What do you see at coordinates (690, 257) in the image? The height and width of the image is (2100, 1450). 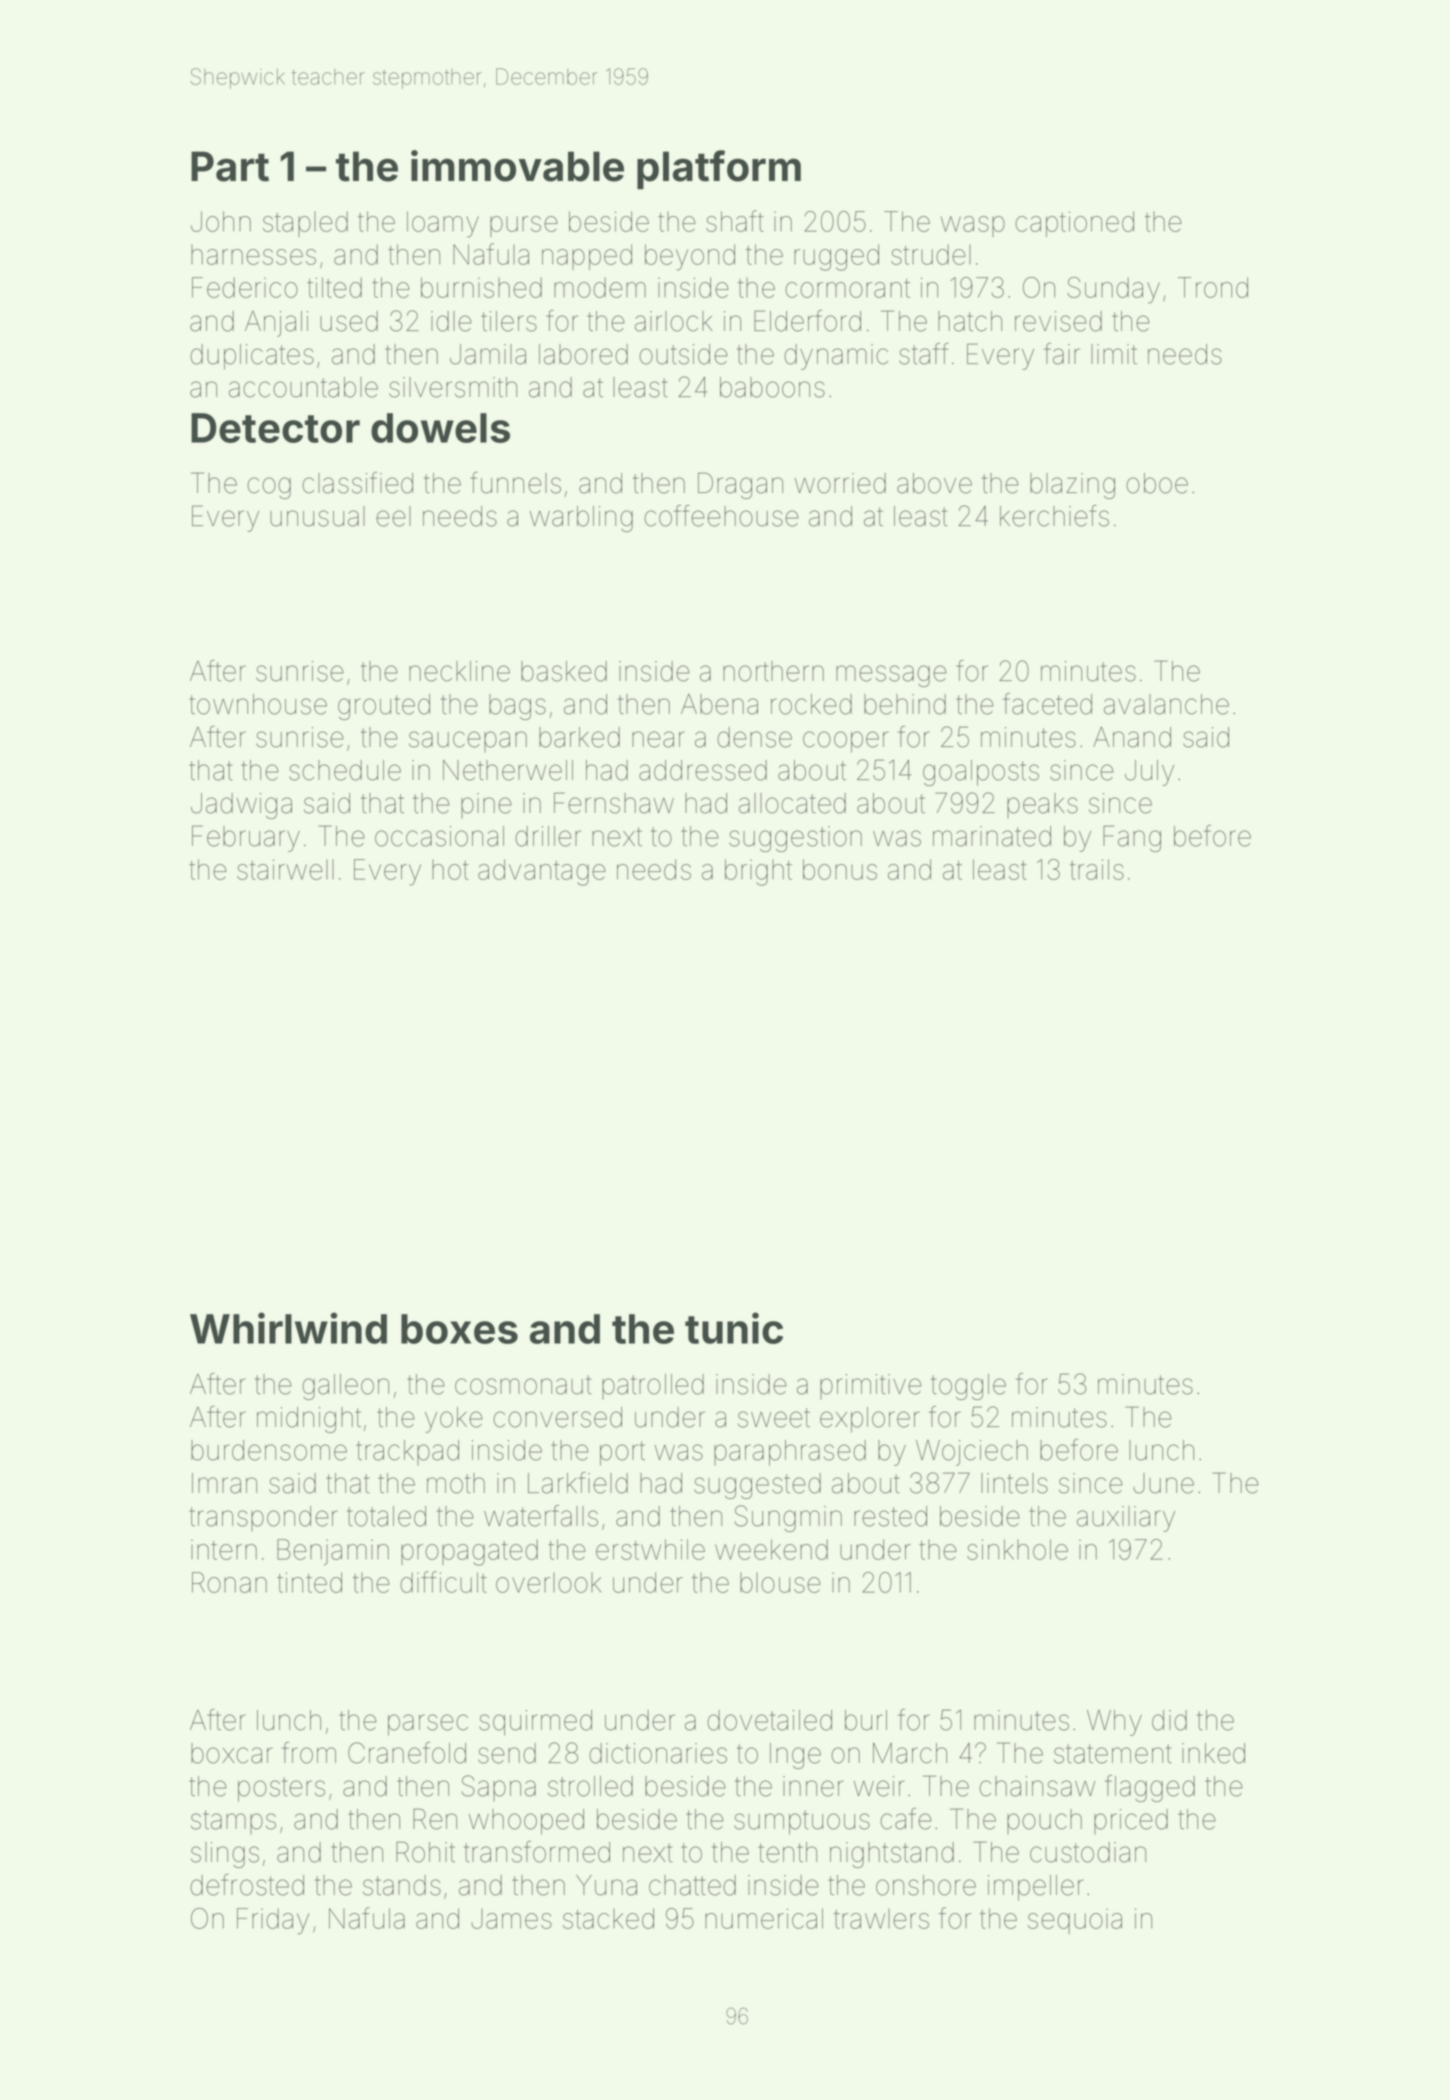 I see `beyond` at bounding box center [690, 257].
